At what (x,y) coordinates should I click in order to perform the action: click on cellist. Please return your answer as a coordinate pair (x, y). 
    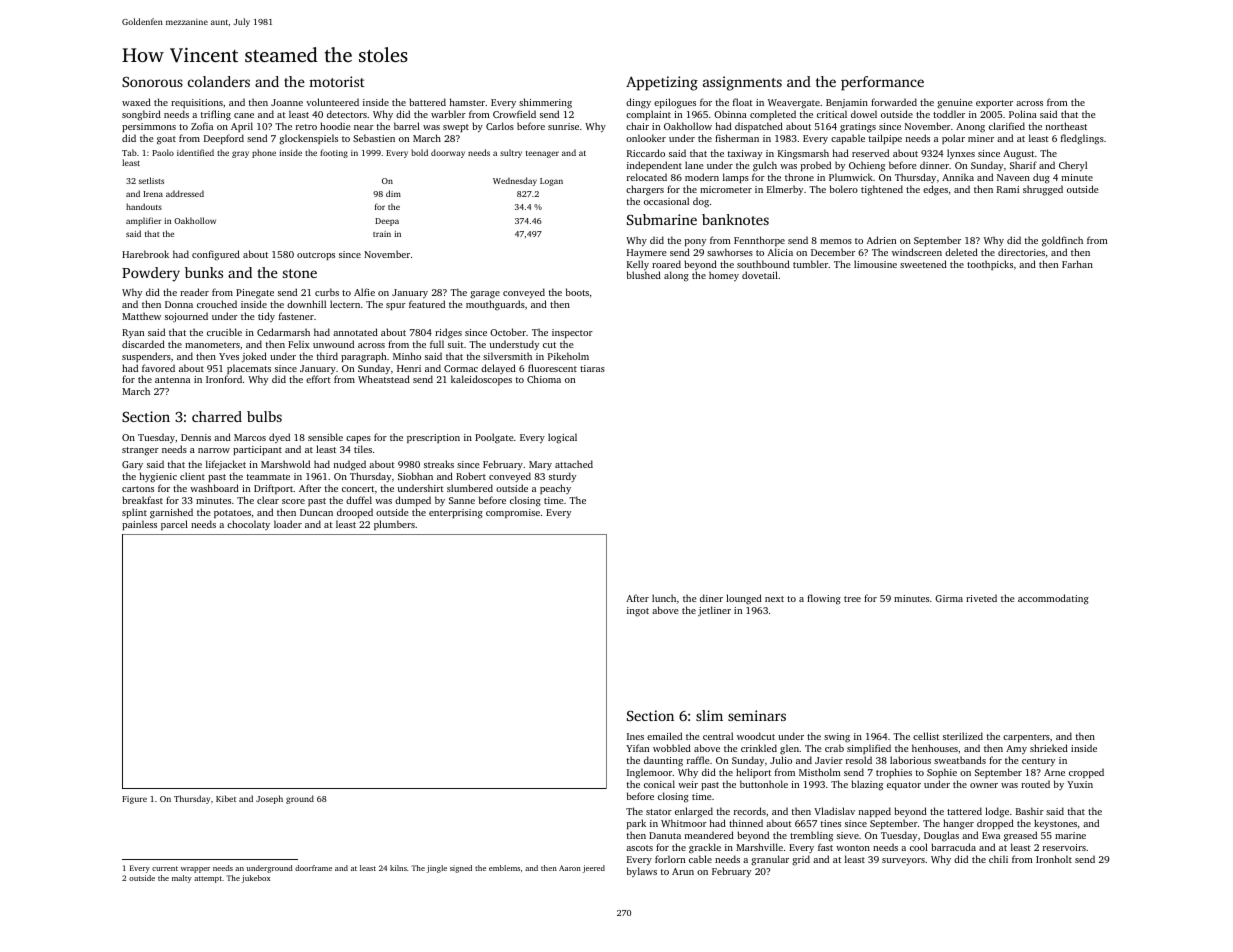
    Looking at the image, I should click on (926, 736).
